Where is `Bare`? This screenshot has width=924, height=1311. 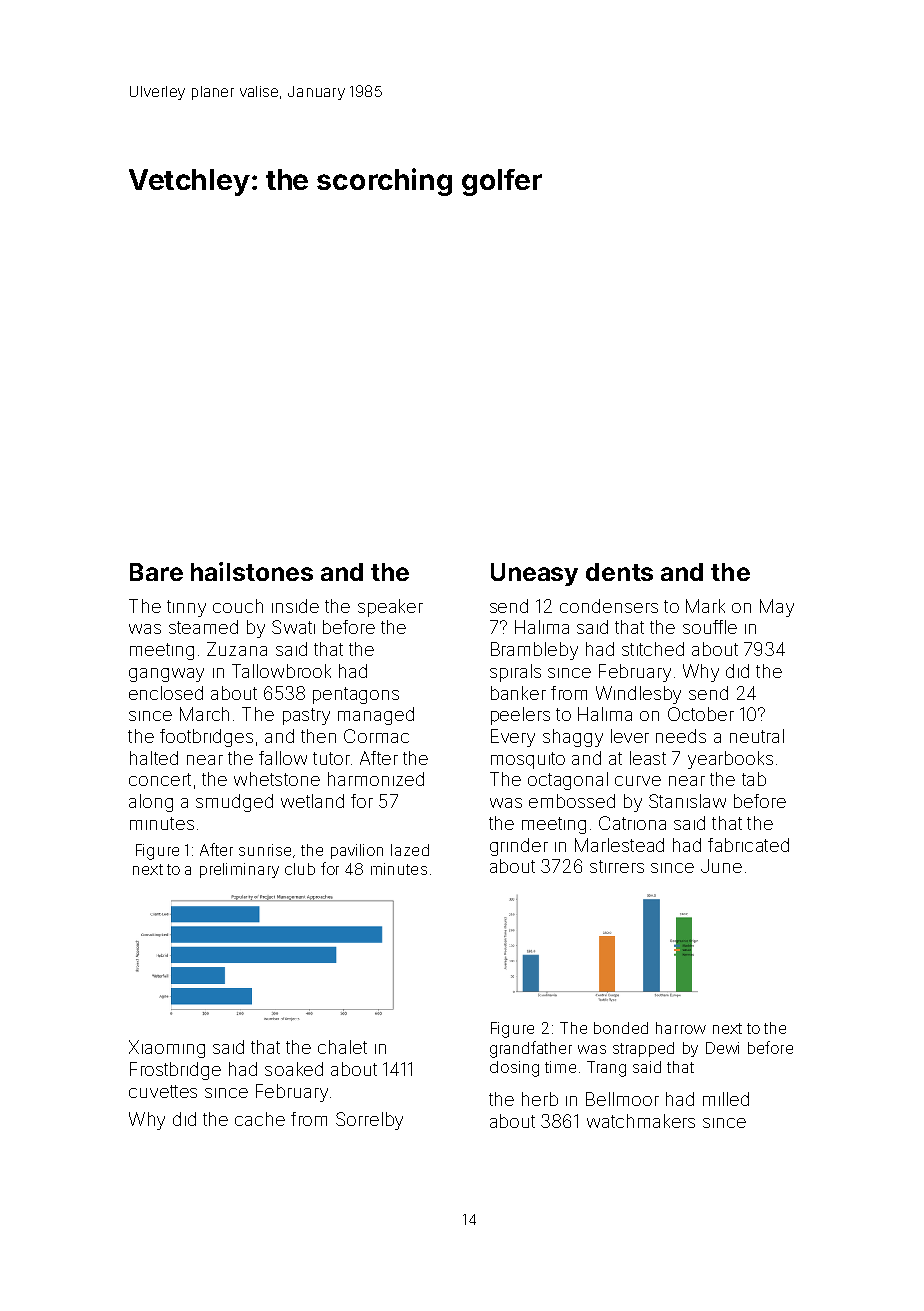
Bare is located at coordinates (156, 572).
